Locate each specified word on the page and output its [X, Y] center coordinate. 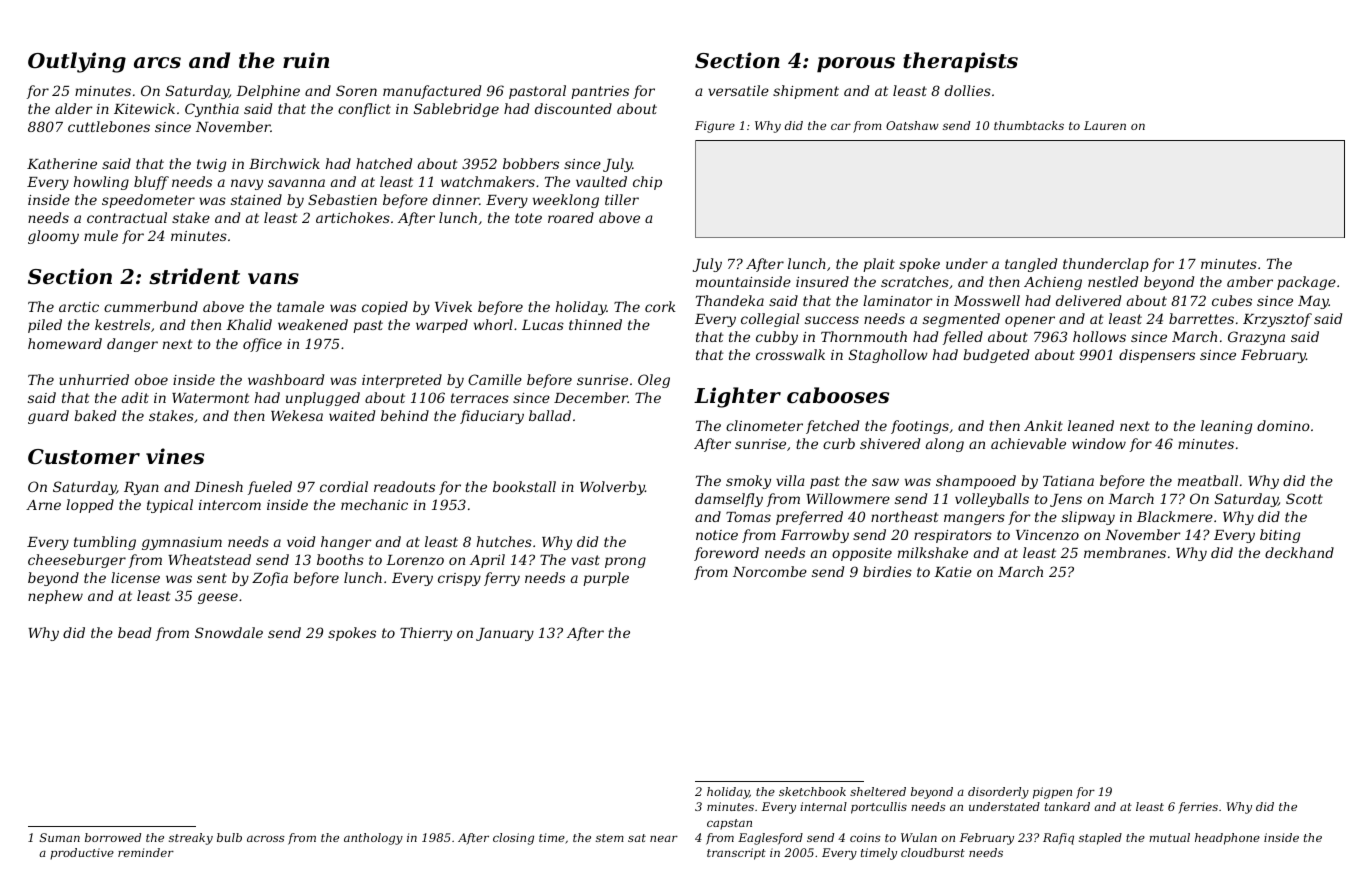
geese [218, 598]
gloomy [53, 237]
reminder [146, 852]
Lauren [1105, 125]
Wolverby [612, 488]
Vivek [453, 306]
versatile [738, 90]
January [505, 634]
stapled [1100, 839]
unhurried [94, 379]
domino [1283, 425]
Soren [356, 90]
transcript [736, 854]
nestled [1113, 281]
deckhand [1299, 552]
